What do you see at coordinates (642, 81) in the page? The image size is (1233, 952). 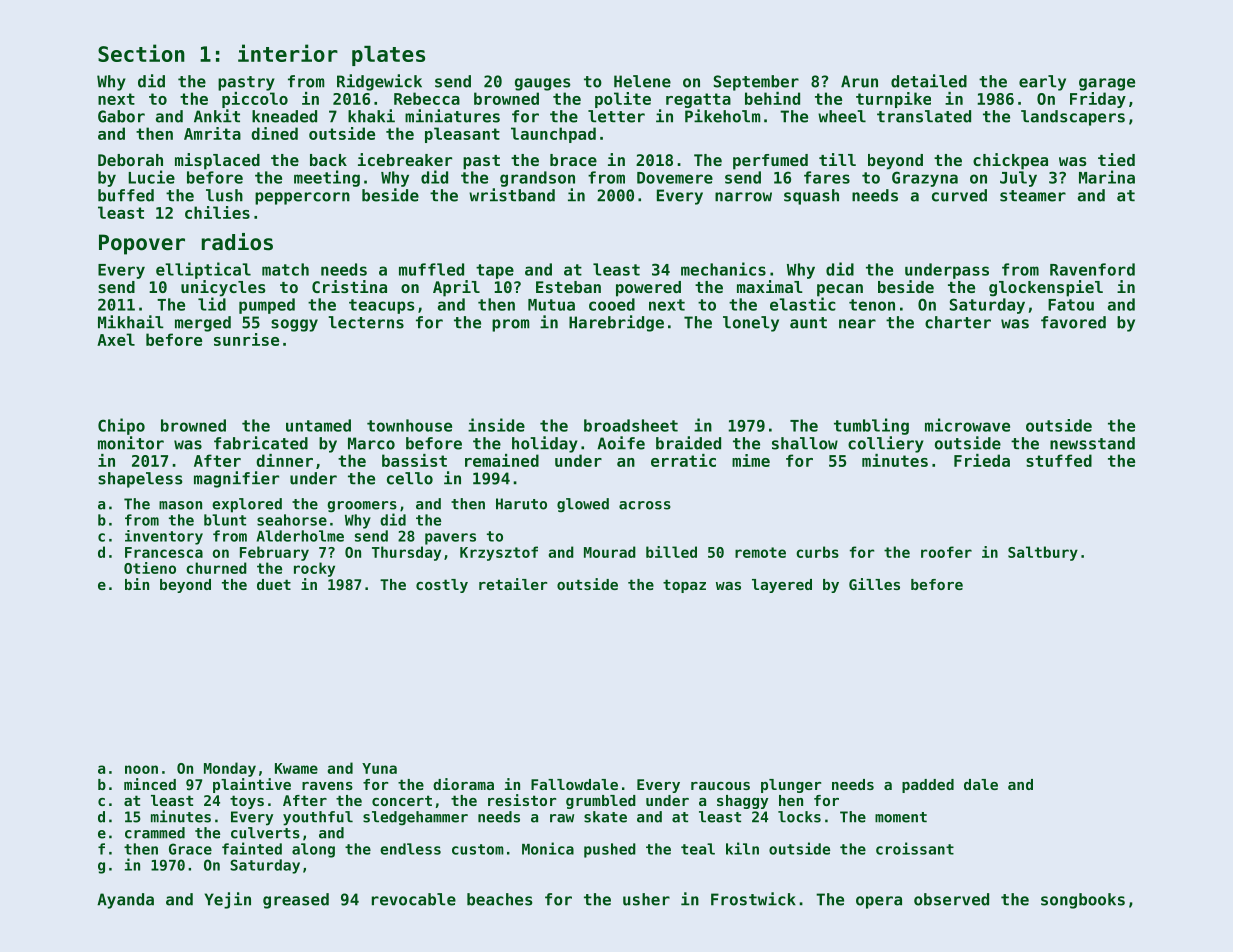 I see `Helene` at bounding box center [642, 81].
